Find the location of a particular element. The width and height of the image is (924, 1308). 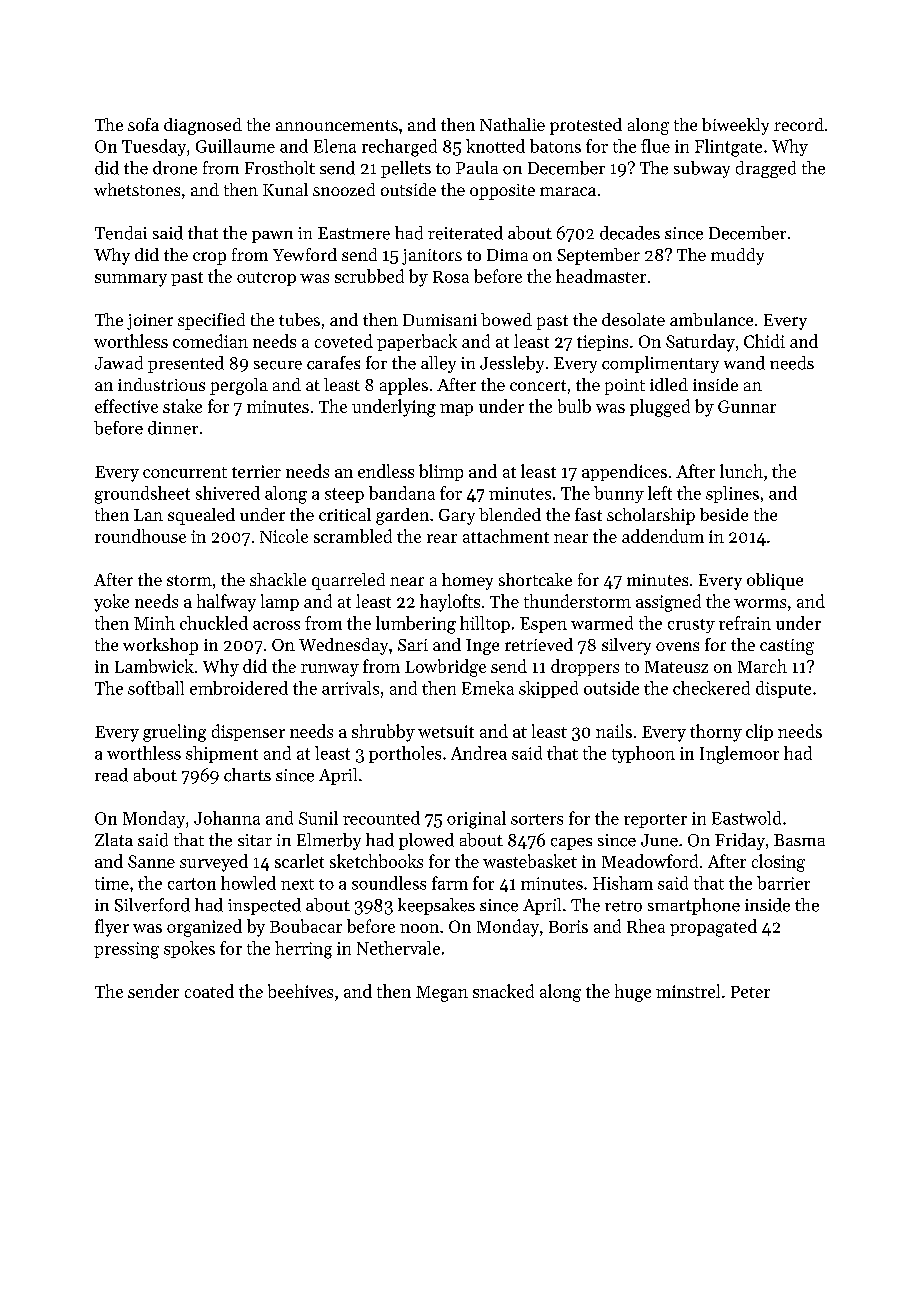

fast is located at coordinates (588, 514).
